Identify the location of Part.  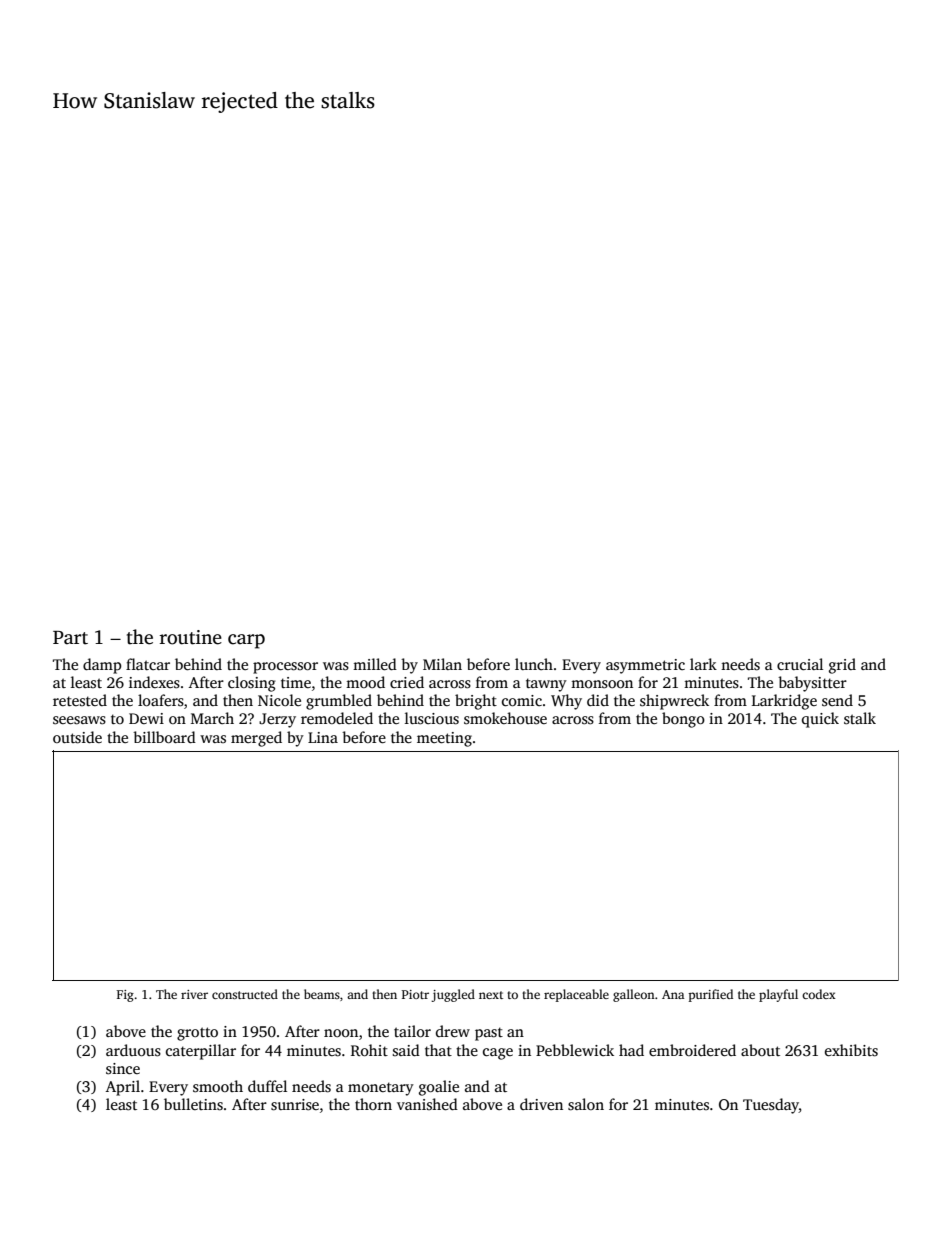
(70, 638).
